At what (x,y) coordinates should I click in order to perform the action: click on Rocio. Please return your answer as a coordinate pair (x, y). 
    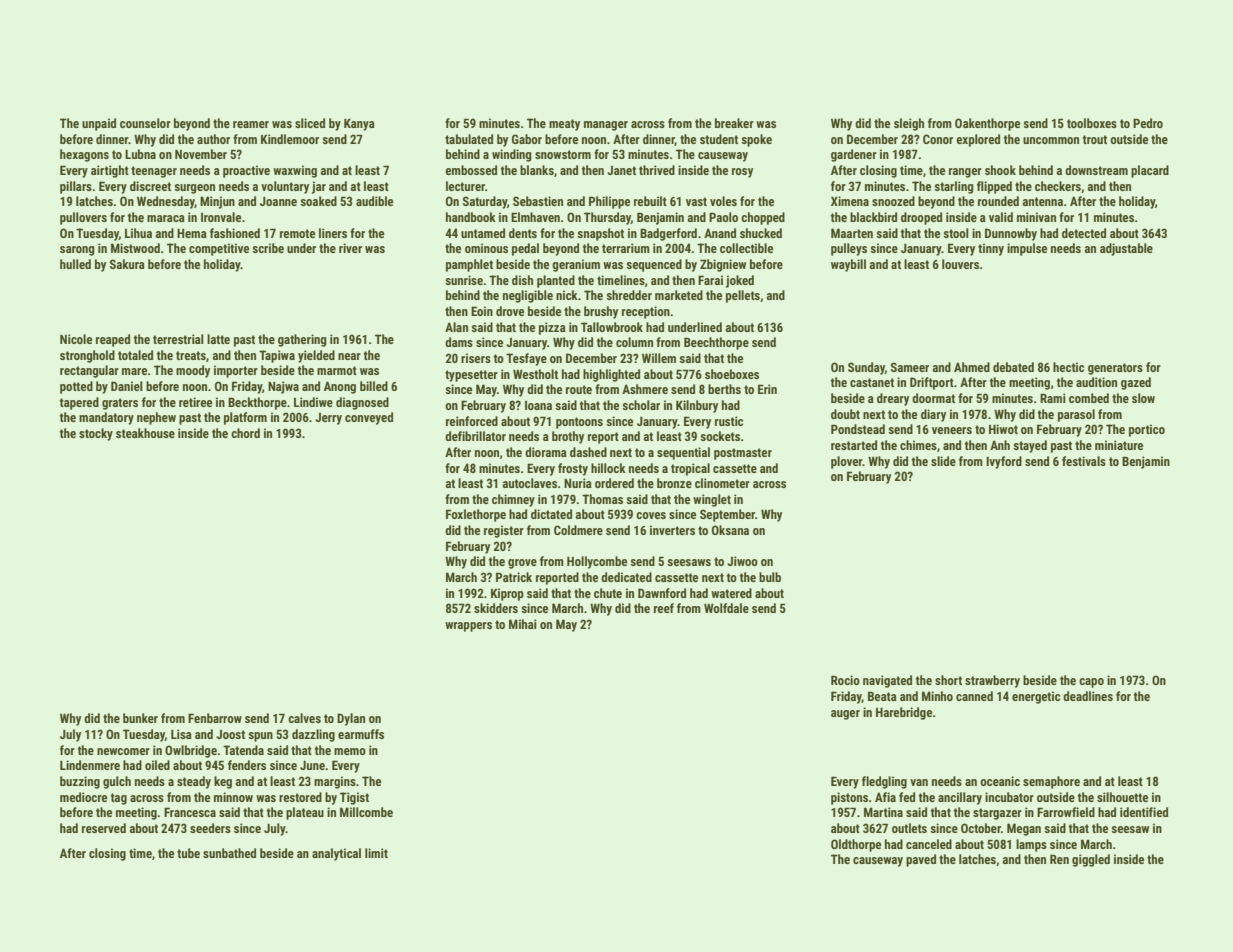
    Looking at the image, I should click on (845, 680).
